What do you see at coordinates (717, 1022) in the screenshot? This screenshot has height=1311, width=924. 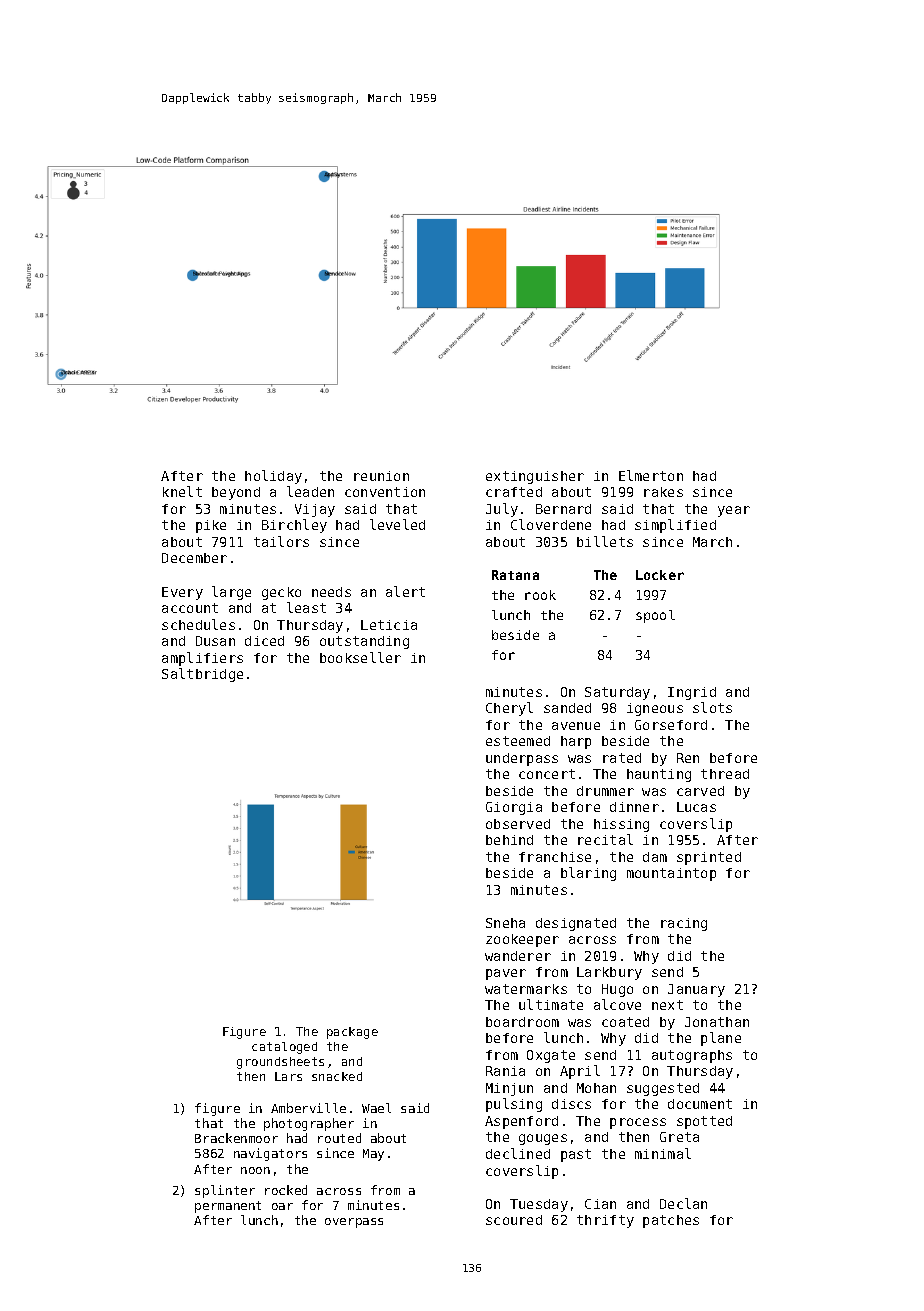 I see `Jonathan` at bounding box center [717, 1022].
